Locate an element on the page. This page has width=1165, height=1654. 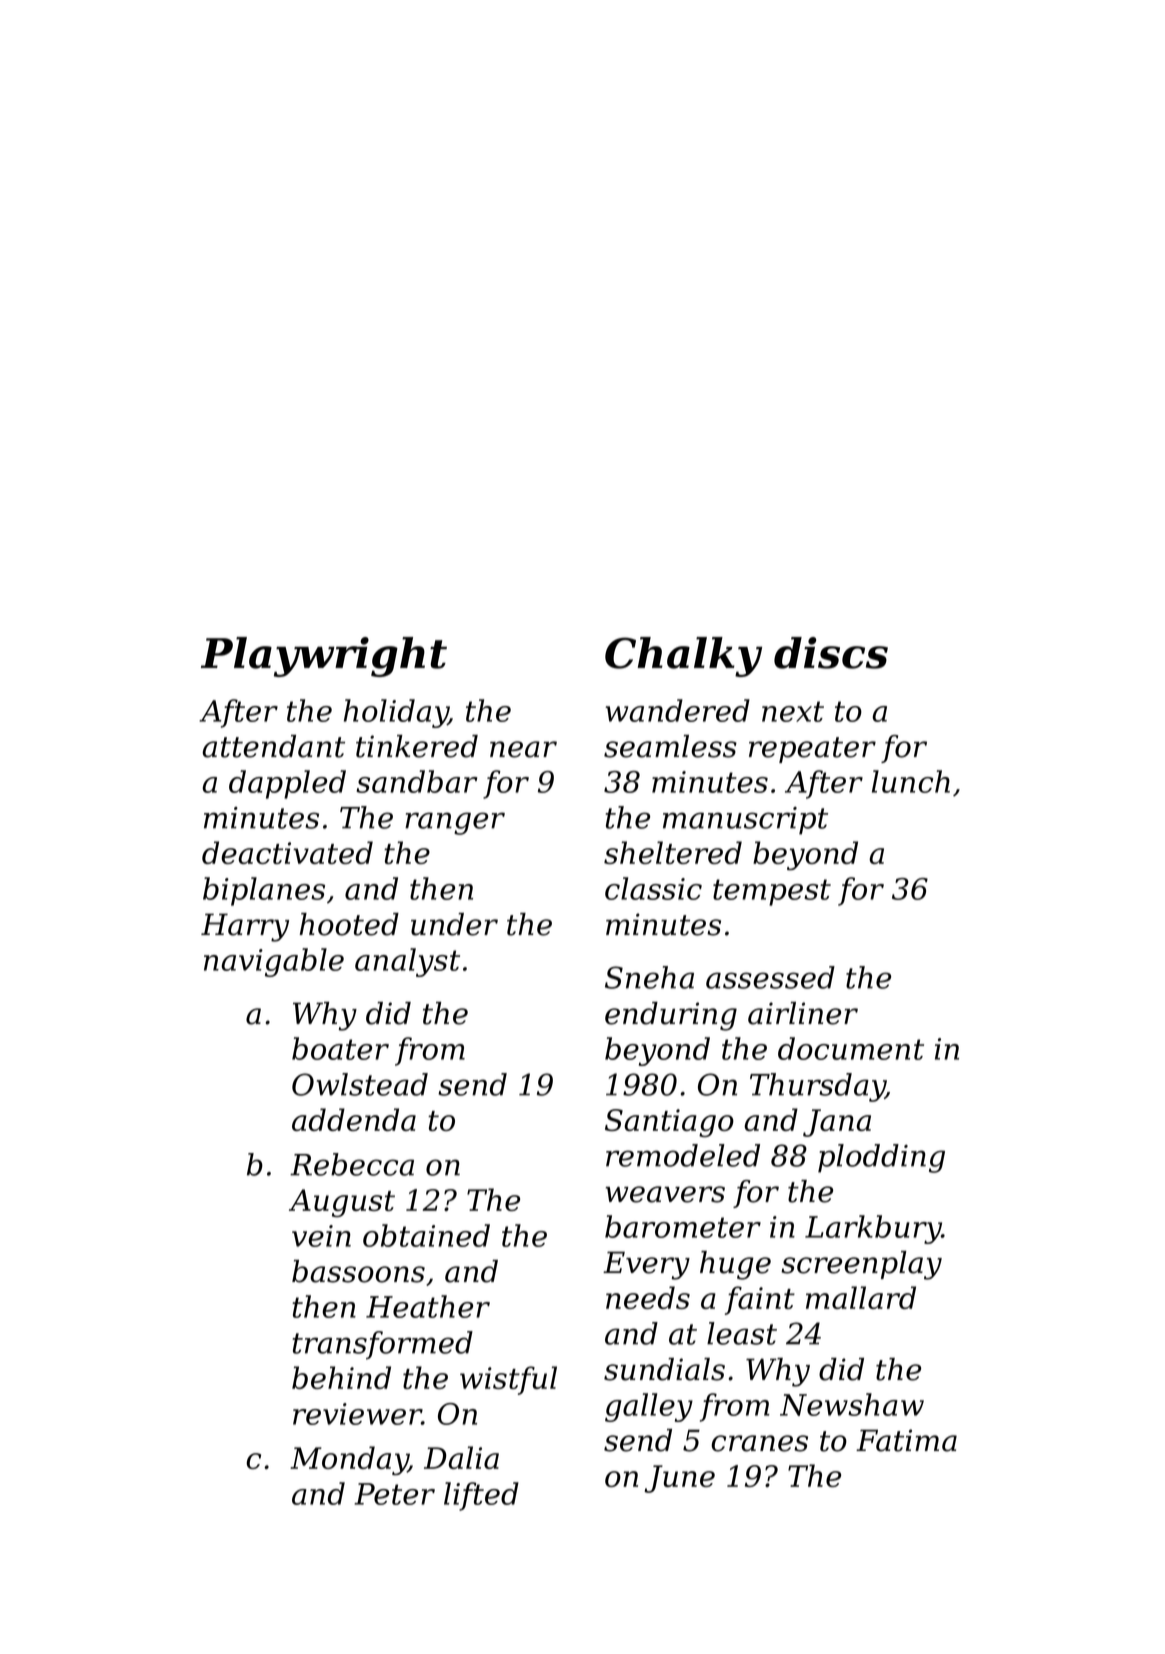
Playwright is located at coordinates (324, 657).
